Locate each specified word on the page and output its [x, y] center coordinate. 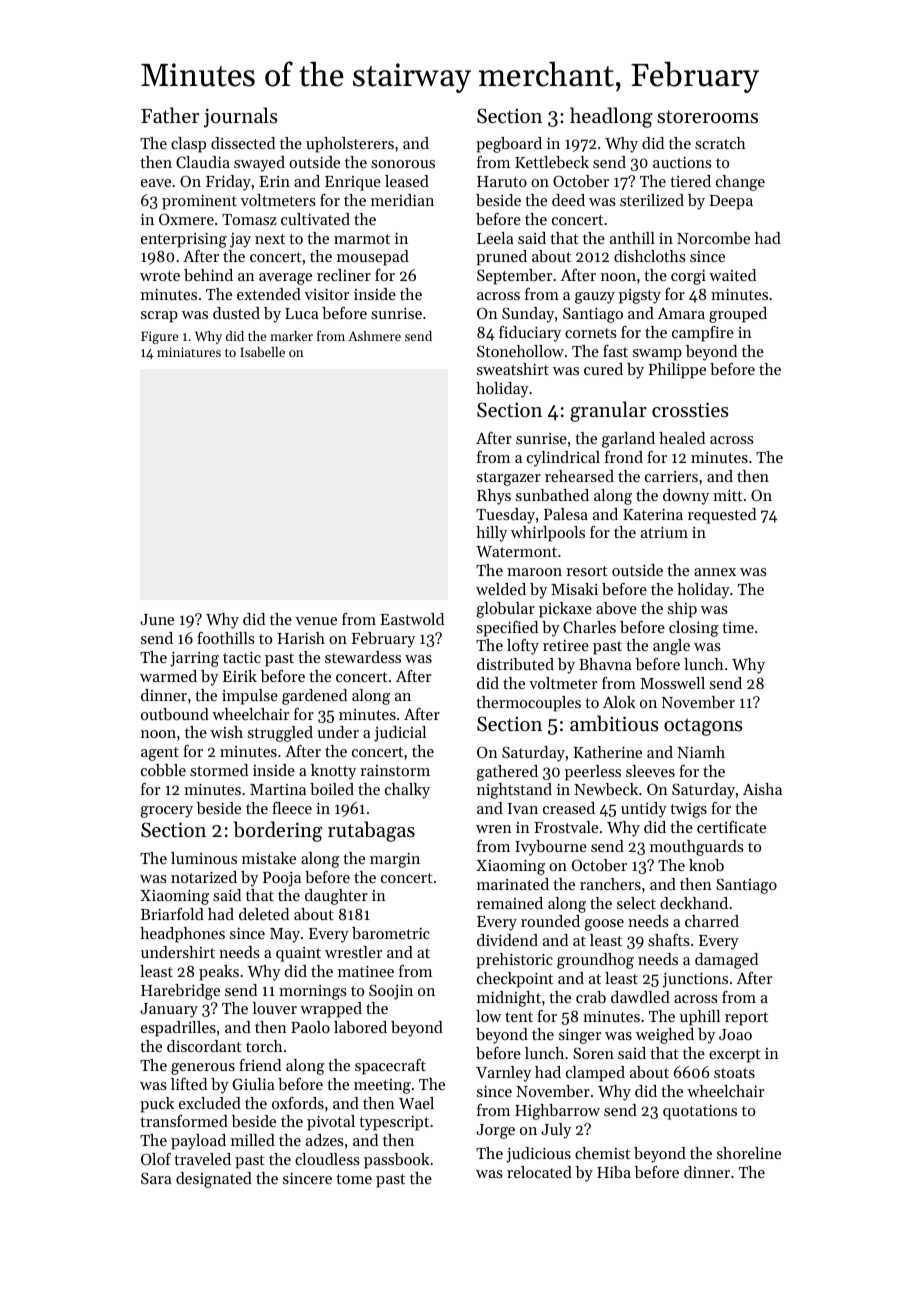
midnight [509, 999]
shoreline [749, 1153]
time [738, 627]
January [169, 1010]
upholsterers [350, 145]
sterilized [652, 200]
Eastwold [412, 619]
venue [316, 621]
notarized [204, 877]
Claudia [203, 162]
